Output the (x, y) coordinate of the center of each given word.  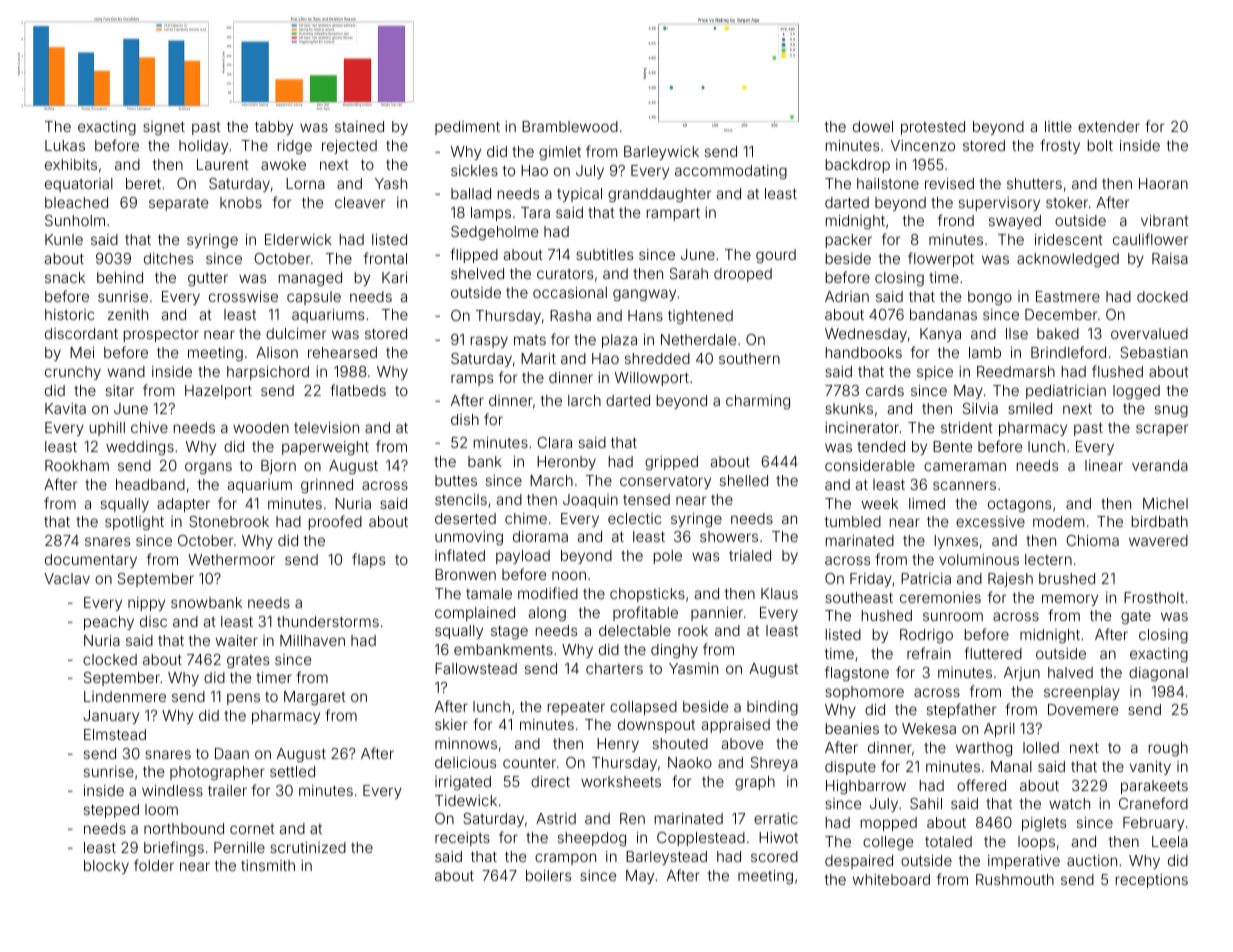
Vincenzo (923, 145)
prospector (161, 335)
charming (758, 402)
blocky (106, 867)
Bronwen (465, 574)
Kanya (940, 335)
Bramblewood (570, 126)
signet (164, 128)
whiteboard (891, 879)
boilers (548, 875)
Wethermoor (231, 559)
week (880, 503)
